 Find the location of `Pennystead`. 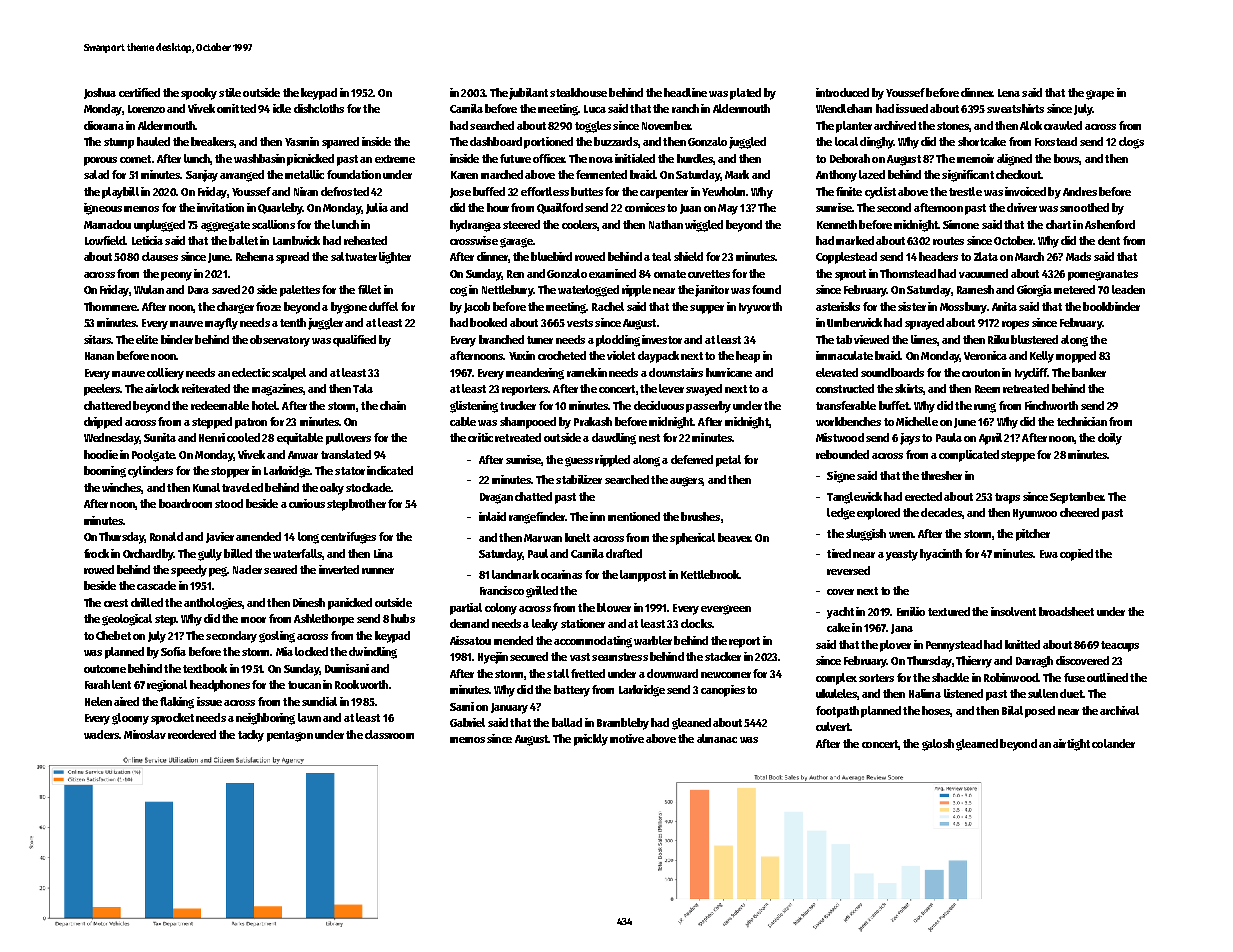

Pennystead is located at coordinates (954, 646).
